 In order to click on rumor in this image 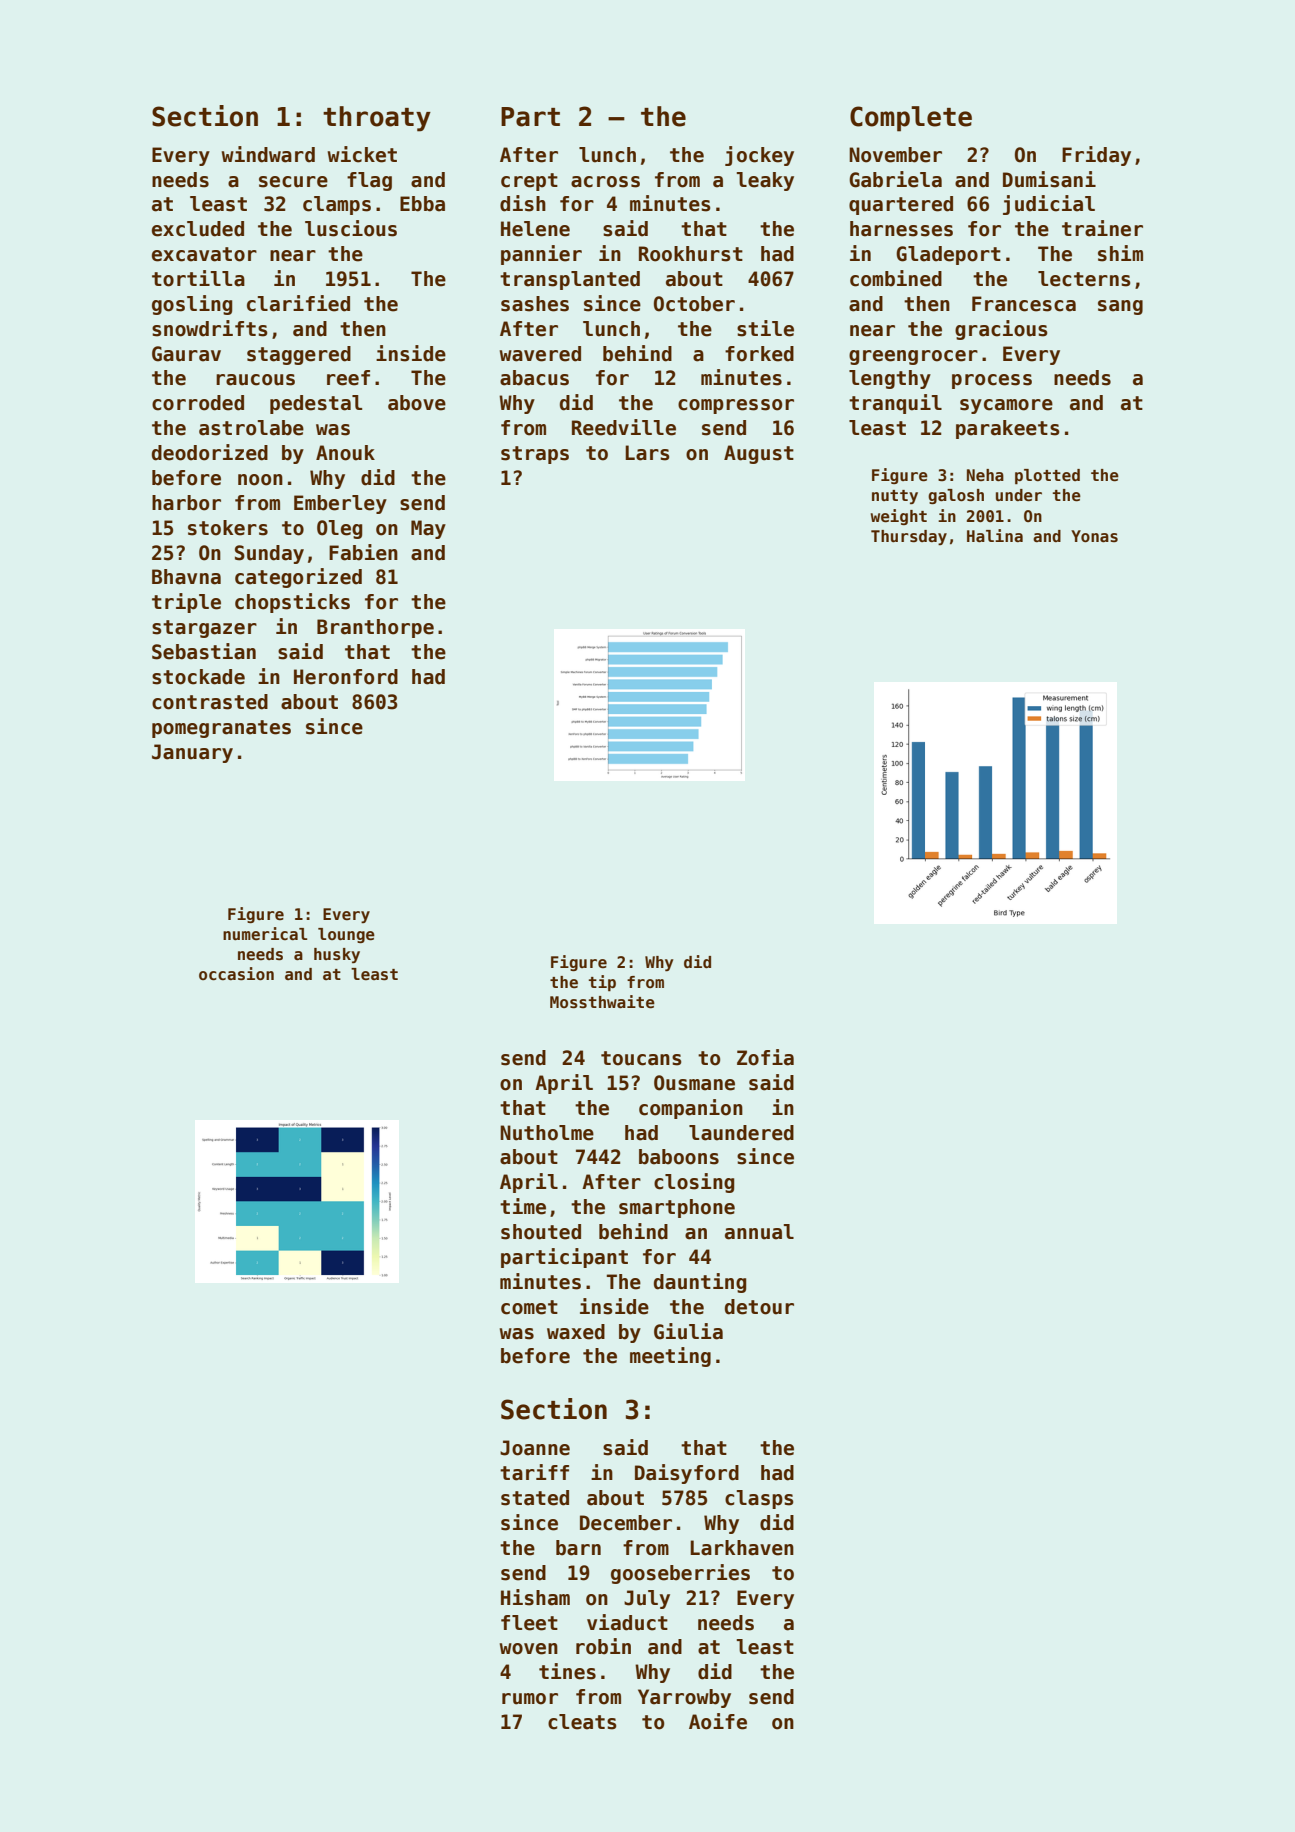, I will do `click(530, 1699)`.
